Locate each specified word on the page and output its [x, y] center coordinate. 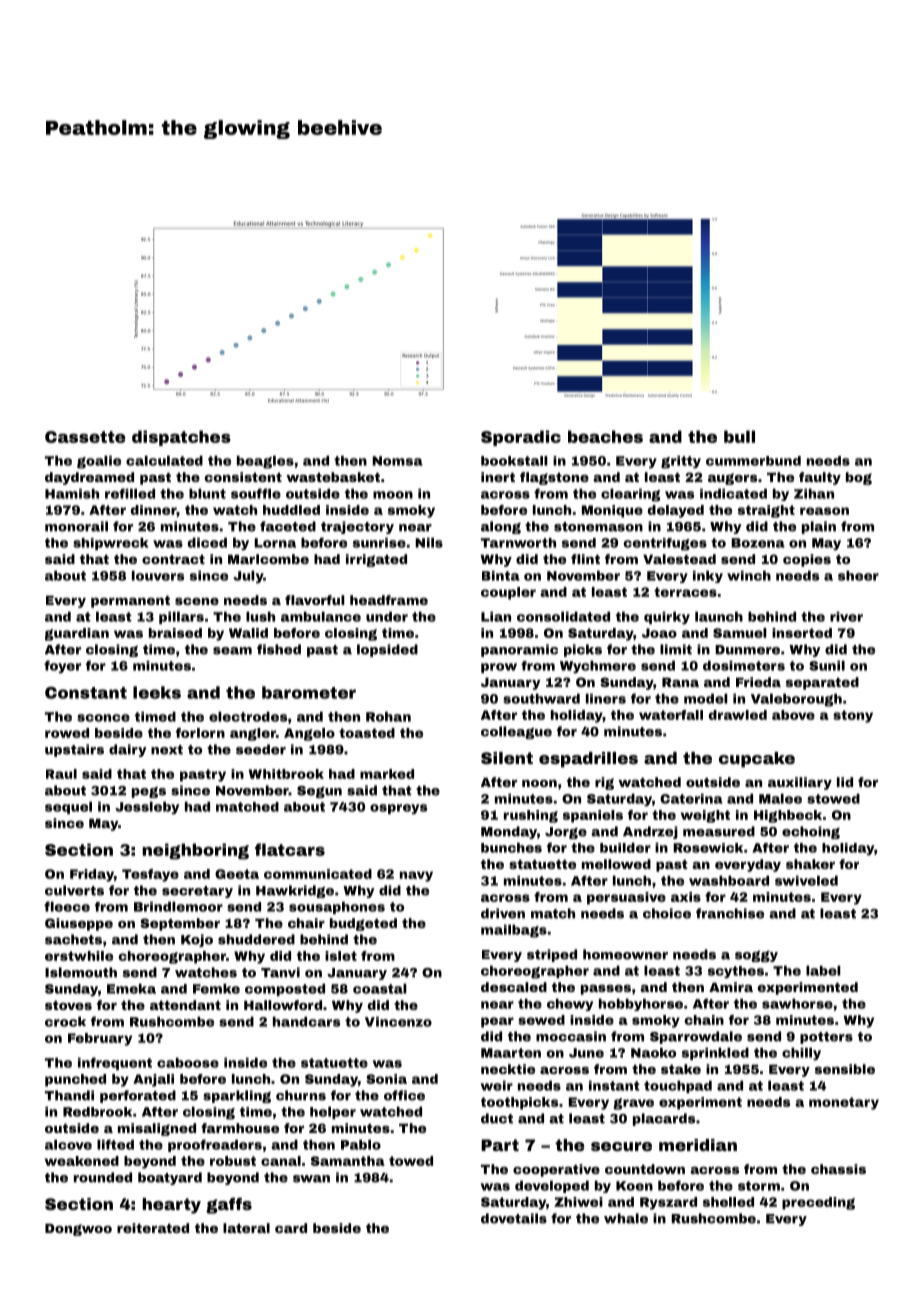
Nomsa [397, 461]
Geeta [237, 874]
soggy [756, 956]
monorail [76, 526]
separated [822, 683]
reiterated [153, 1228]
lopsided [387, 650]
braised [175, 633]
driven [503, 913]
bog [859, 478]
